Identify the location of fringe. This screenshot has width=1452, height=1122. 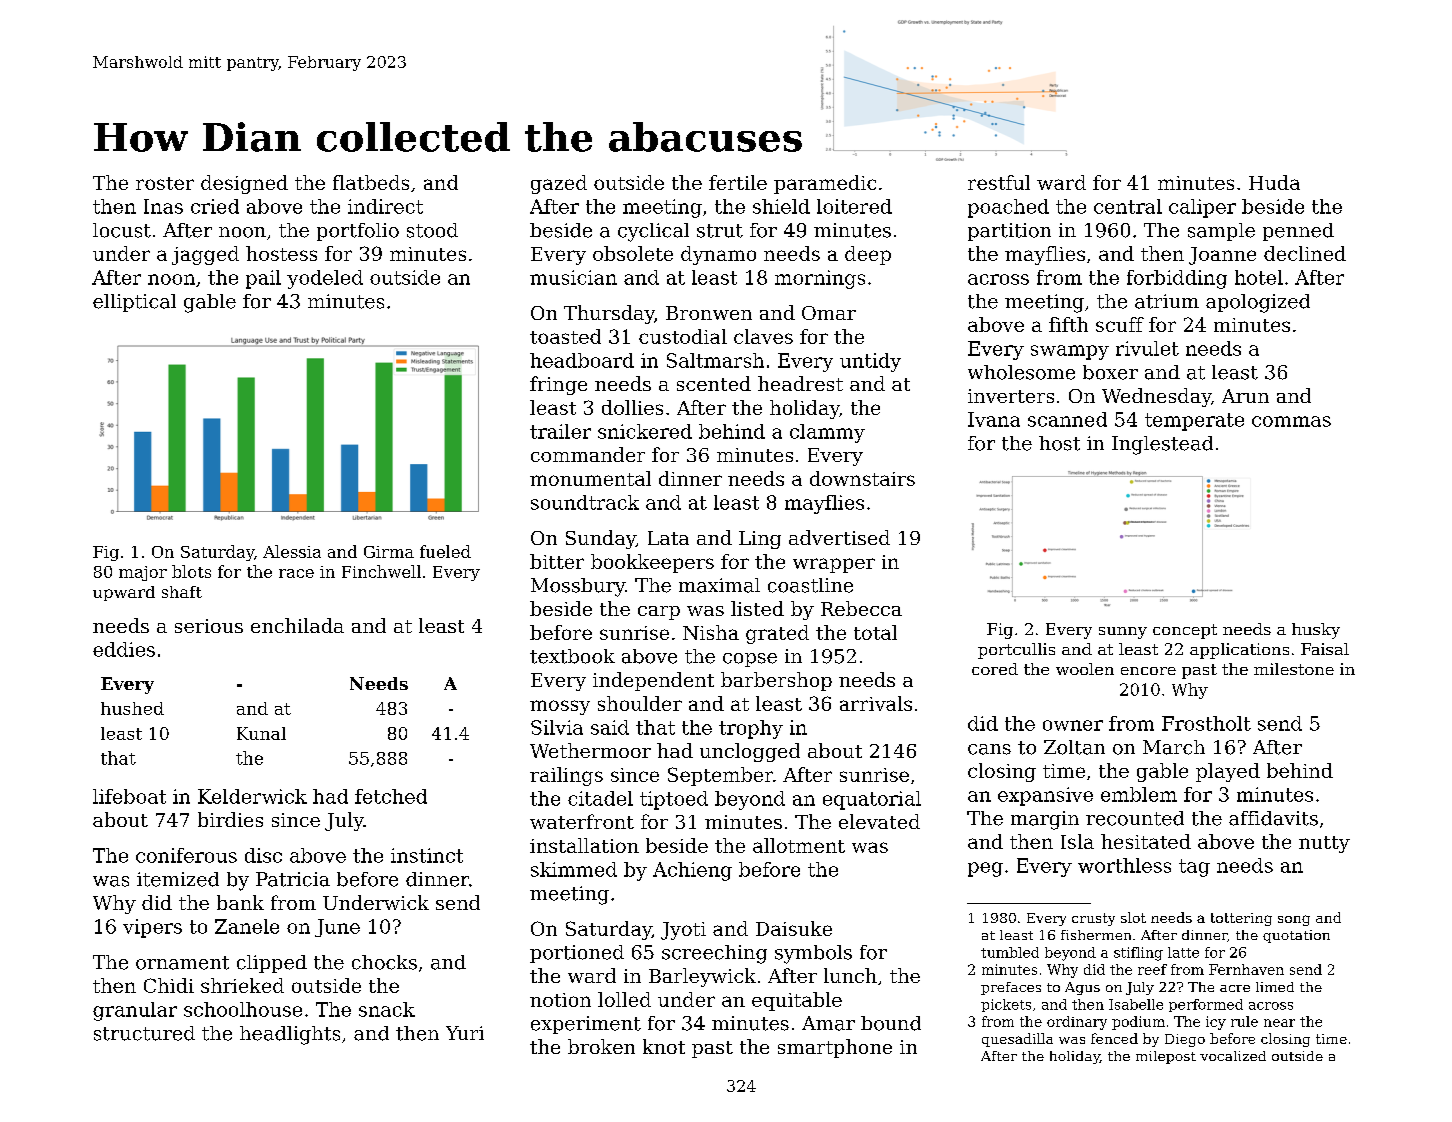
(558, 385).
